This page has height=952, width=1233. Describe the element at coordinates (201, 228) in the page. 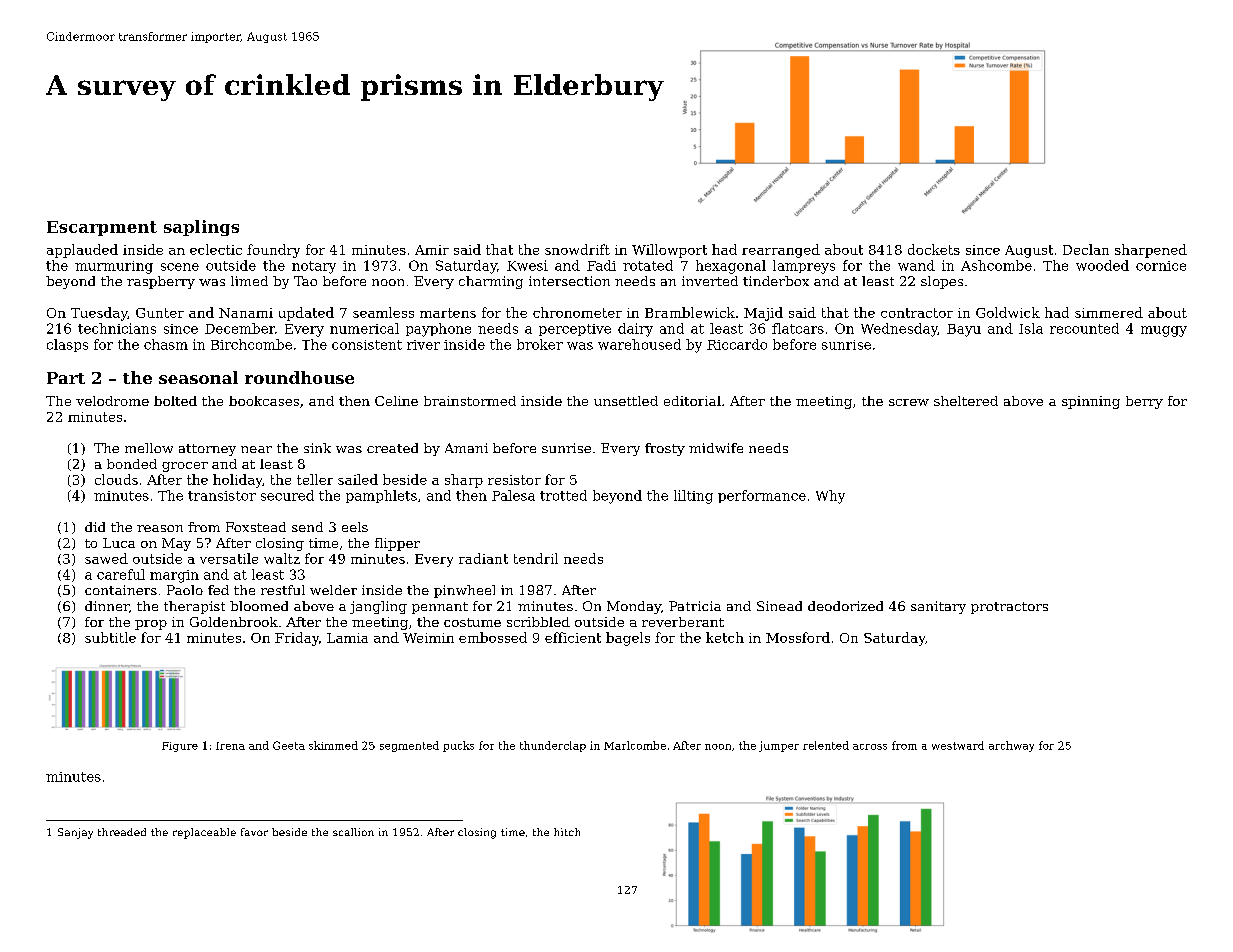

I see `saplings` at that location.
